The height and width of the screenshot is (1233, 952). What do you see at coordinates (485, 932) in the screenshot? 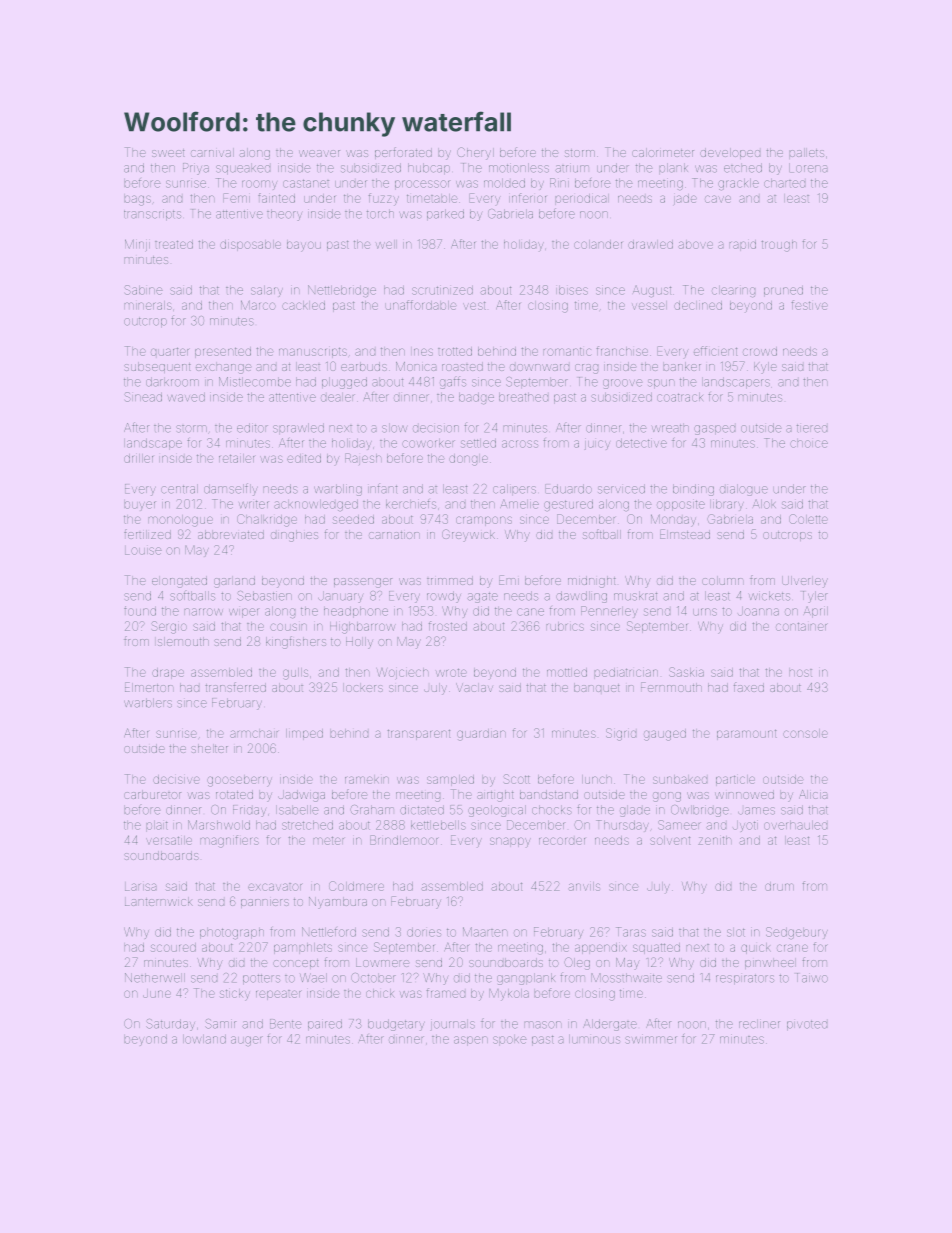
I see `Maarten` at bounding box center [485, 932].
